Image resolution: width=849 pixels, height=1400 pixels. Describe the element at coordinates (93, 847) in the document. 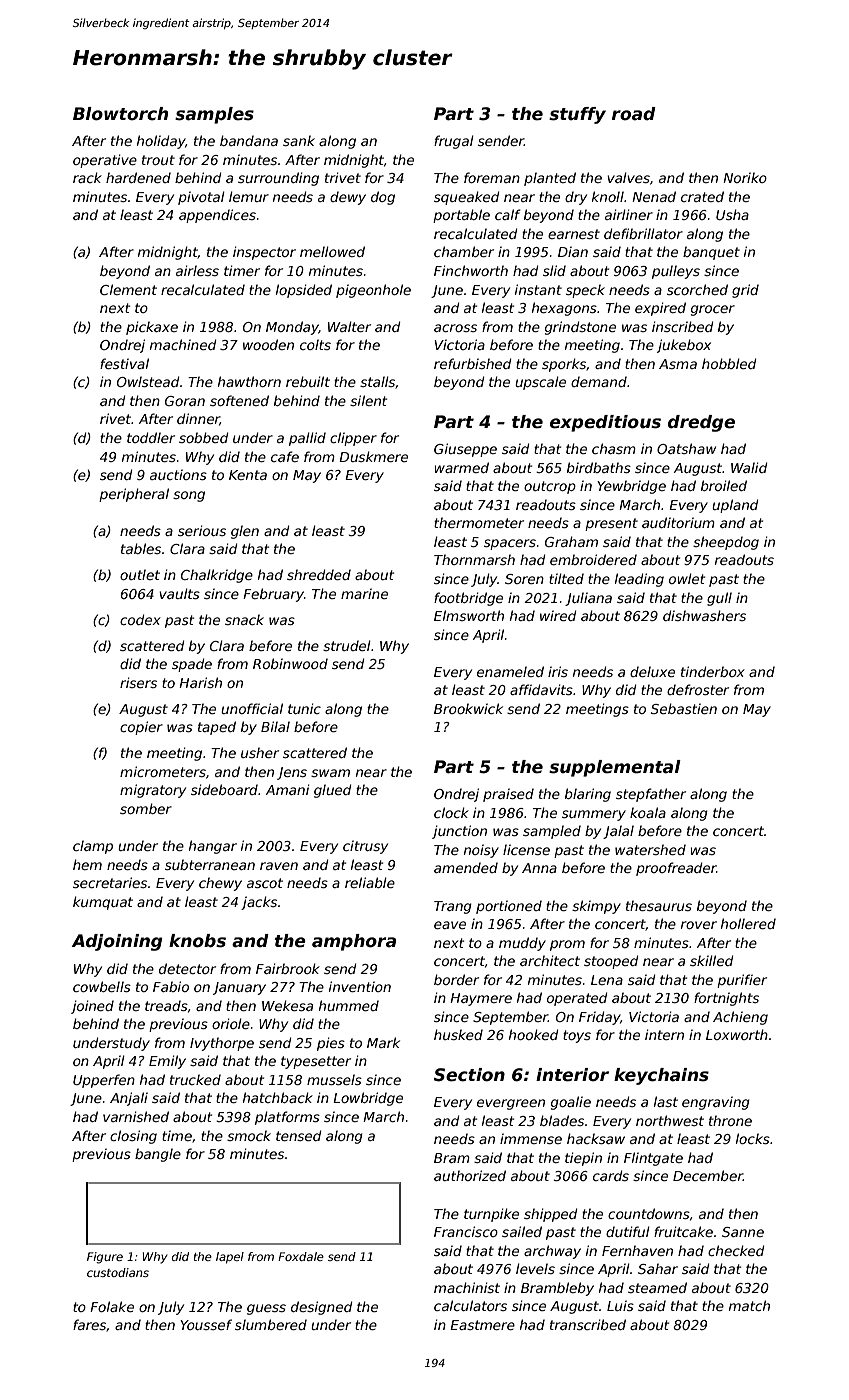

I see `clamp` at that location.
